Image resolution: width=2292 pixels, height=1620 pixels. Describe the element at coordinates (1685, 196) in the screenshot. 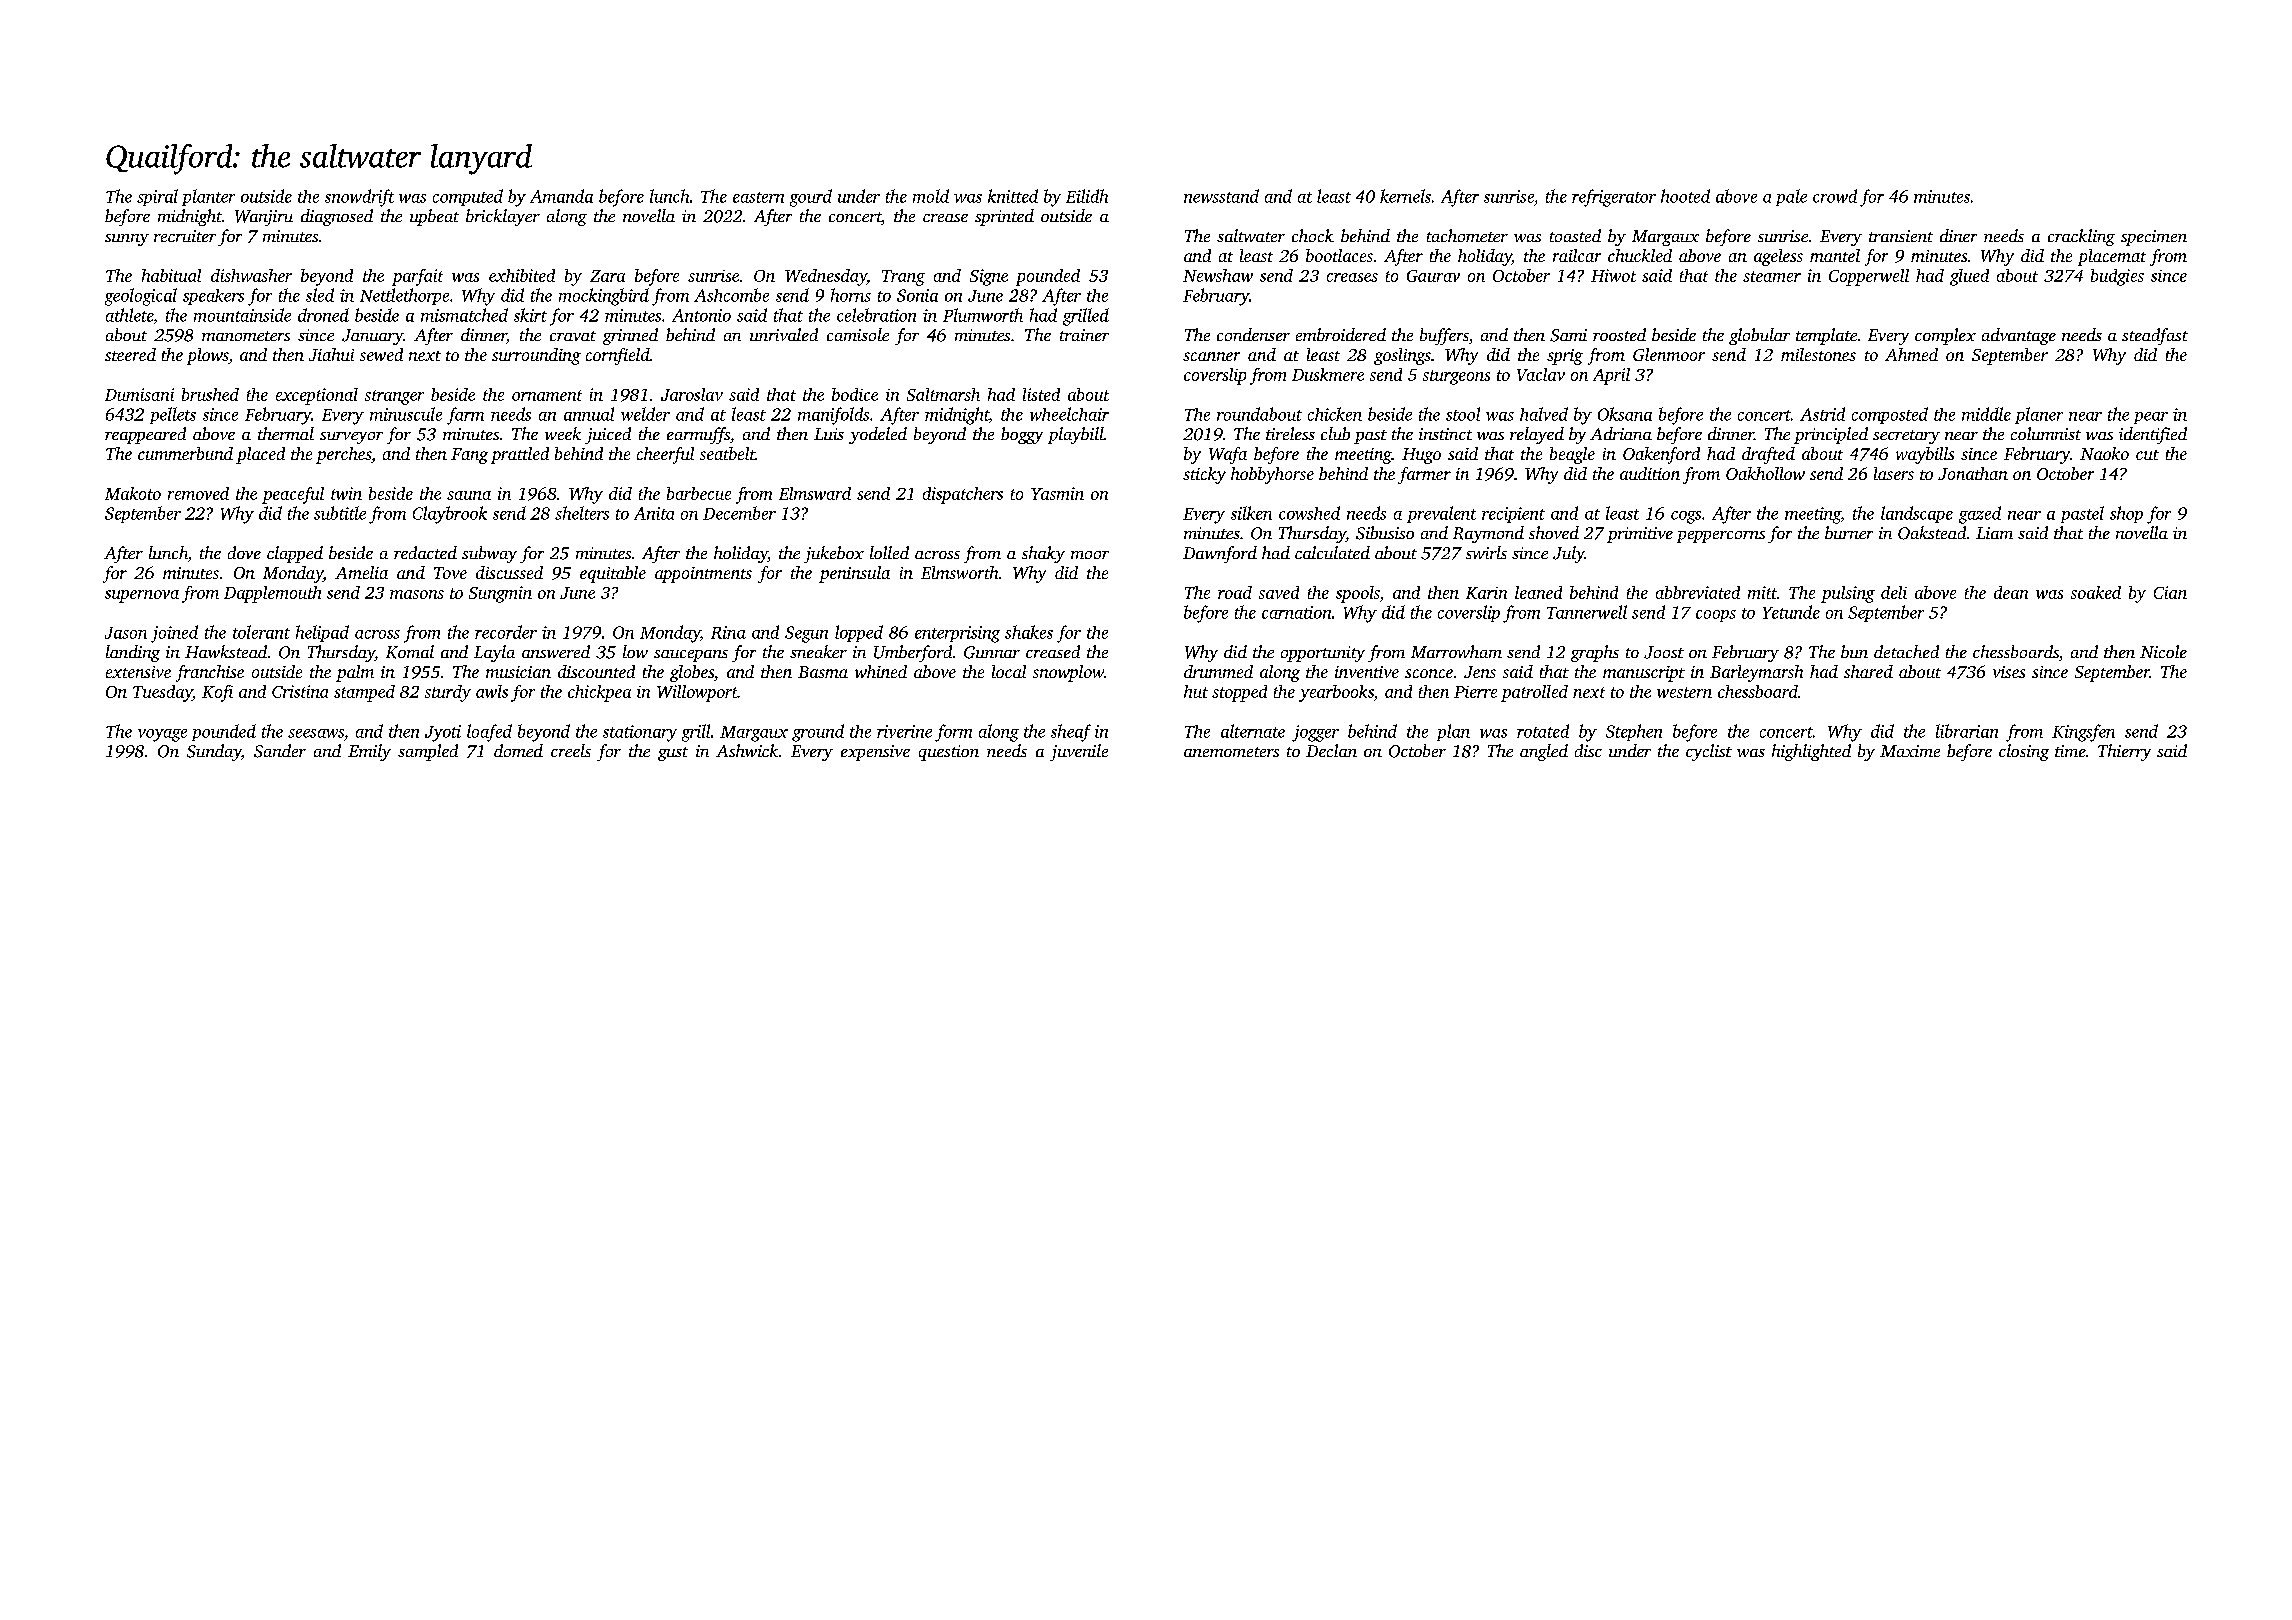

I see `hooted` at that location.
